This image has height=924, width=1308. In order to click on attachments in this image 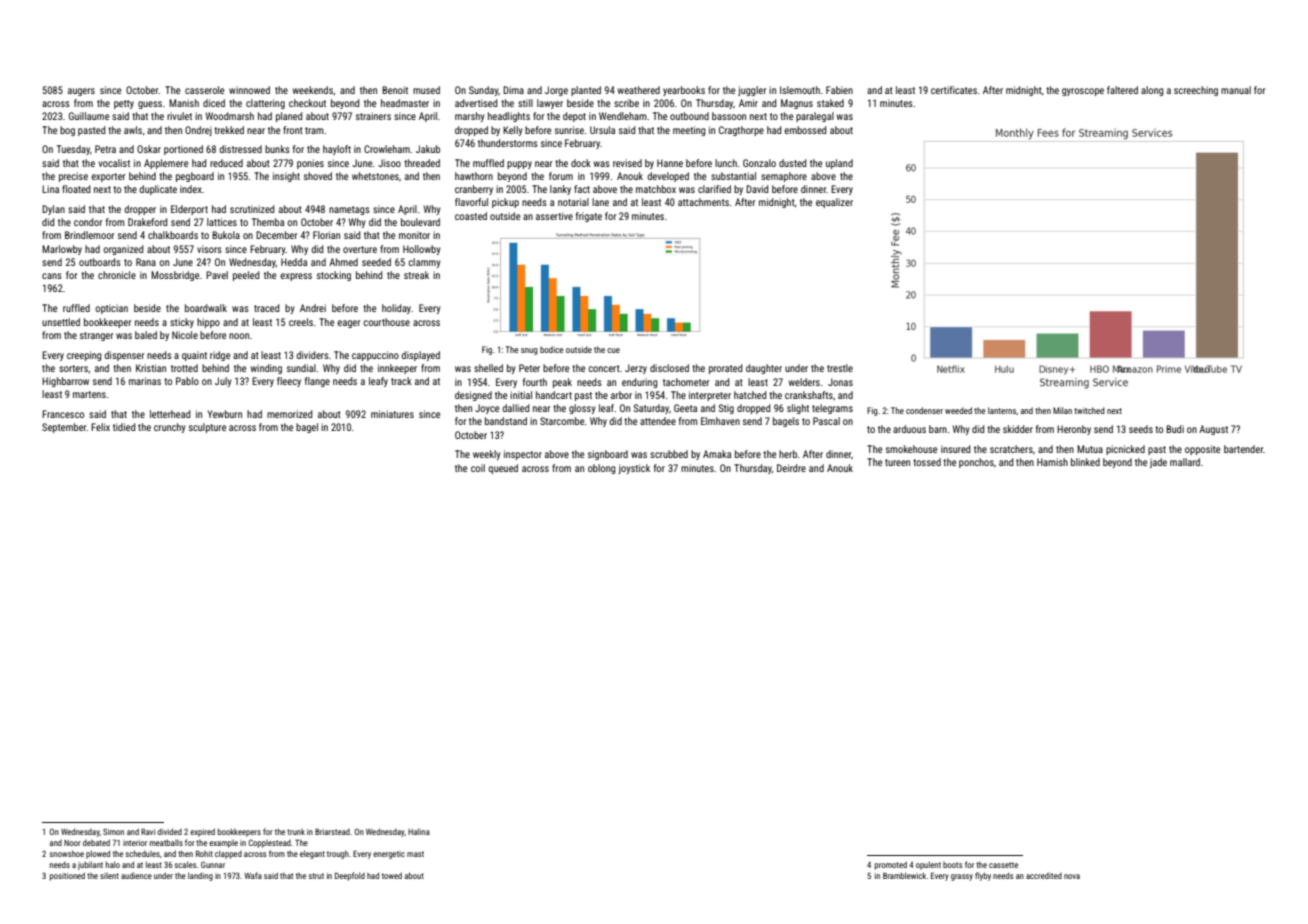, I will do `click(703, 202)`.
